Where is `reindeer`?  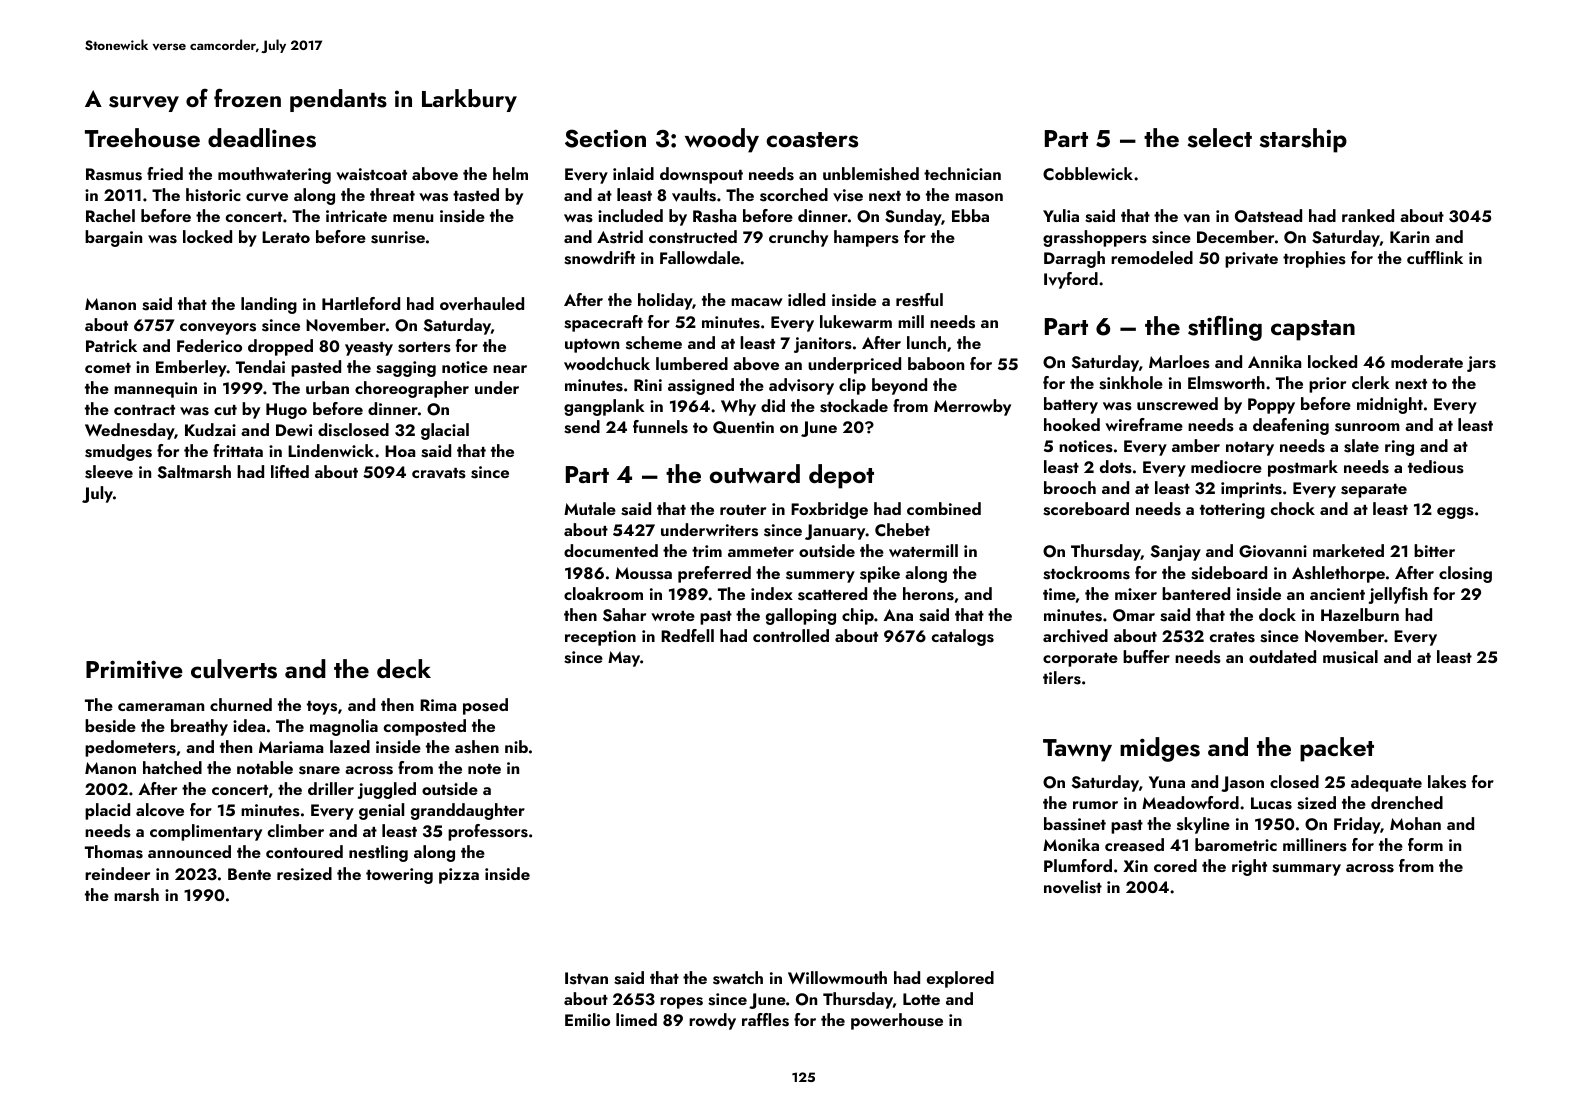
reindeer is located at coordinates (117, 873).
